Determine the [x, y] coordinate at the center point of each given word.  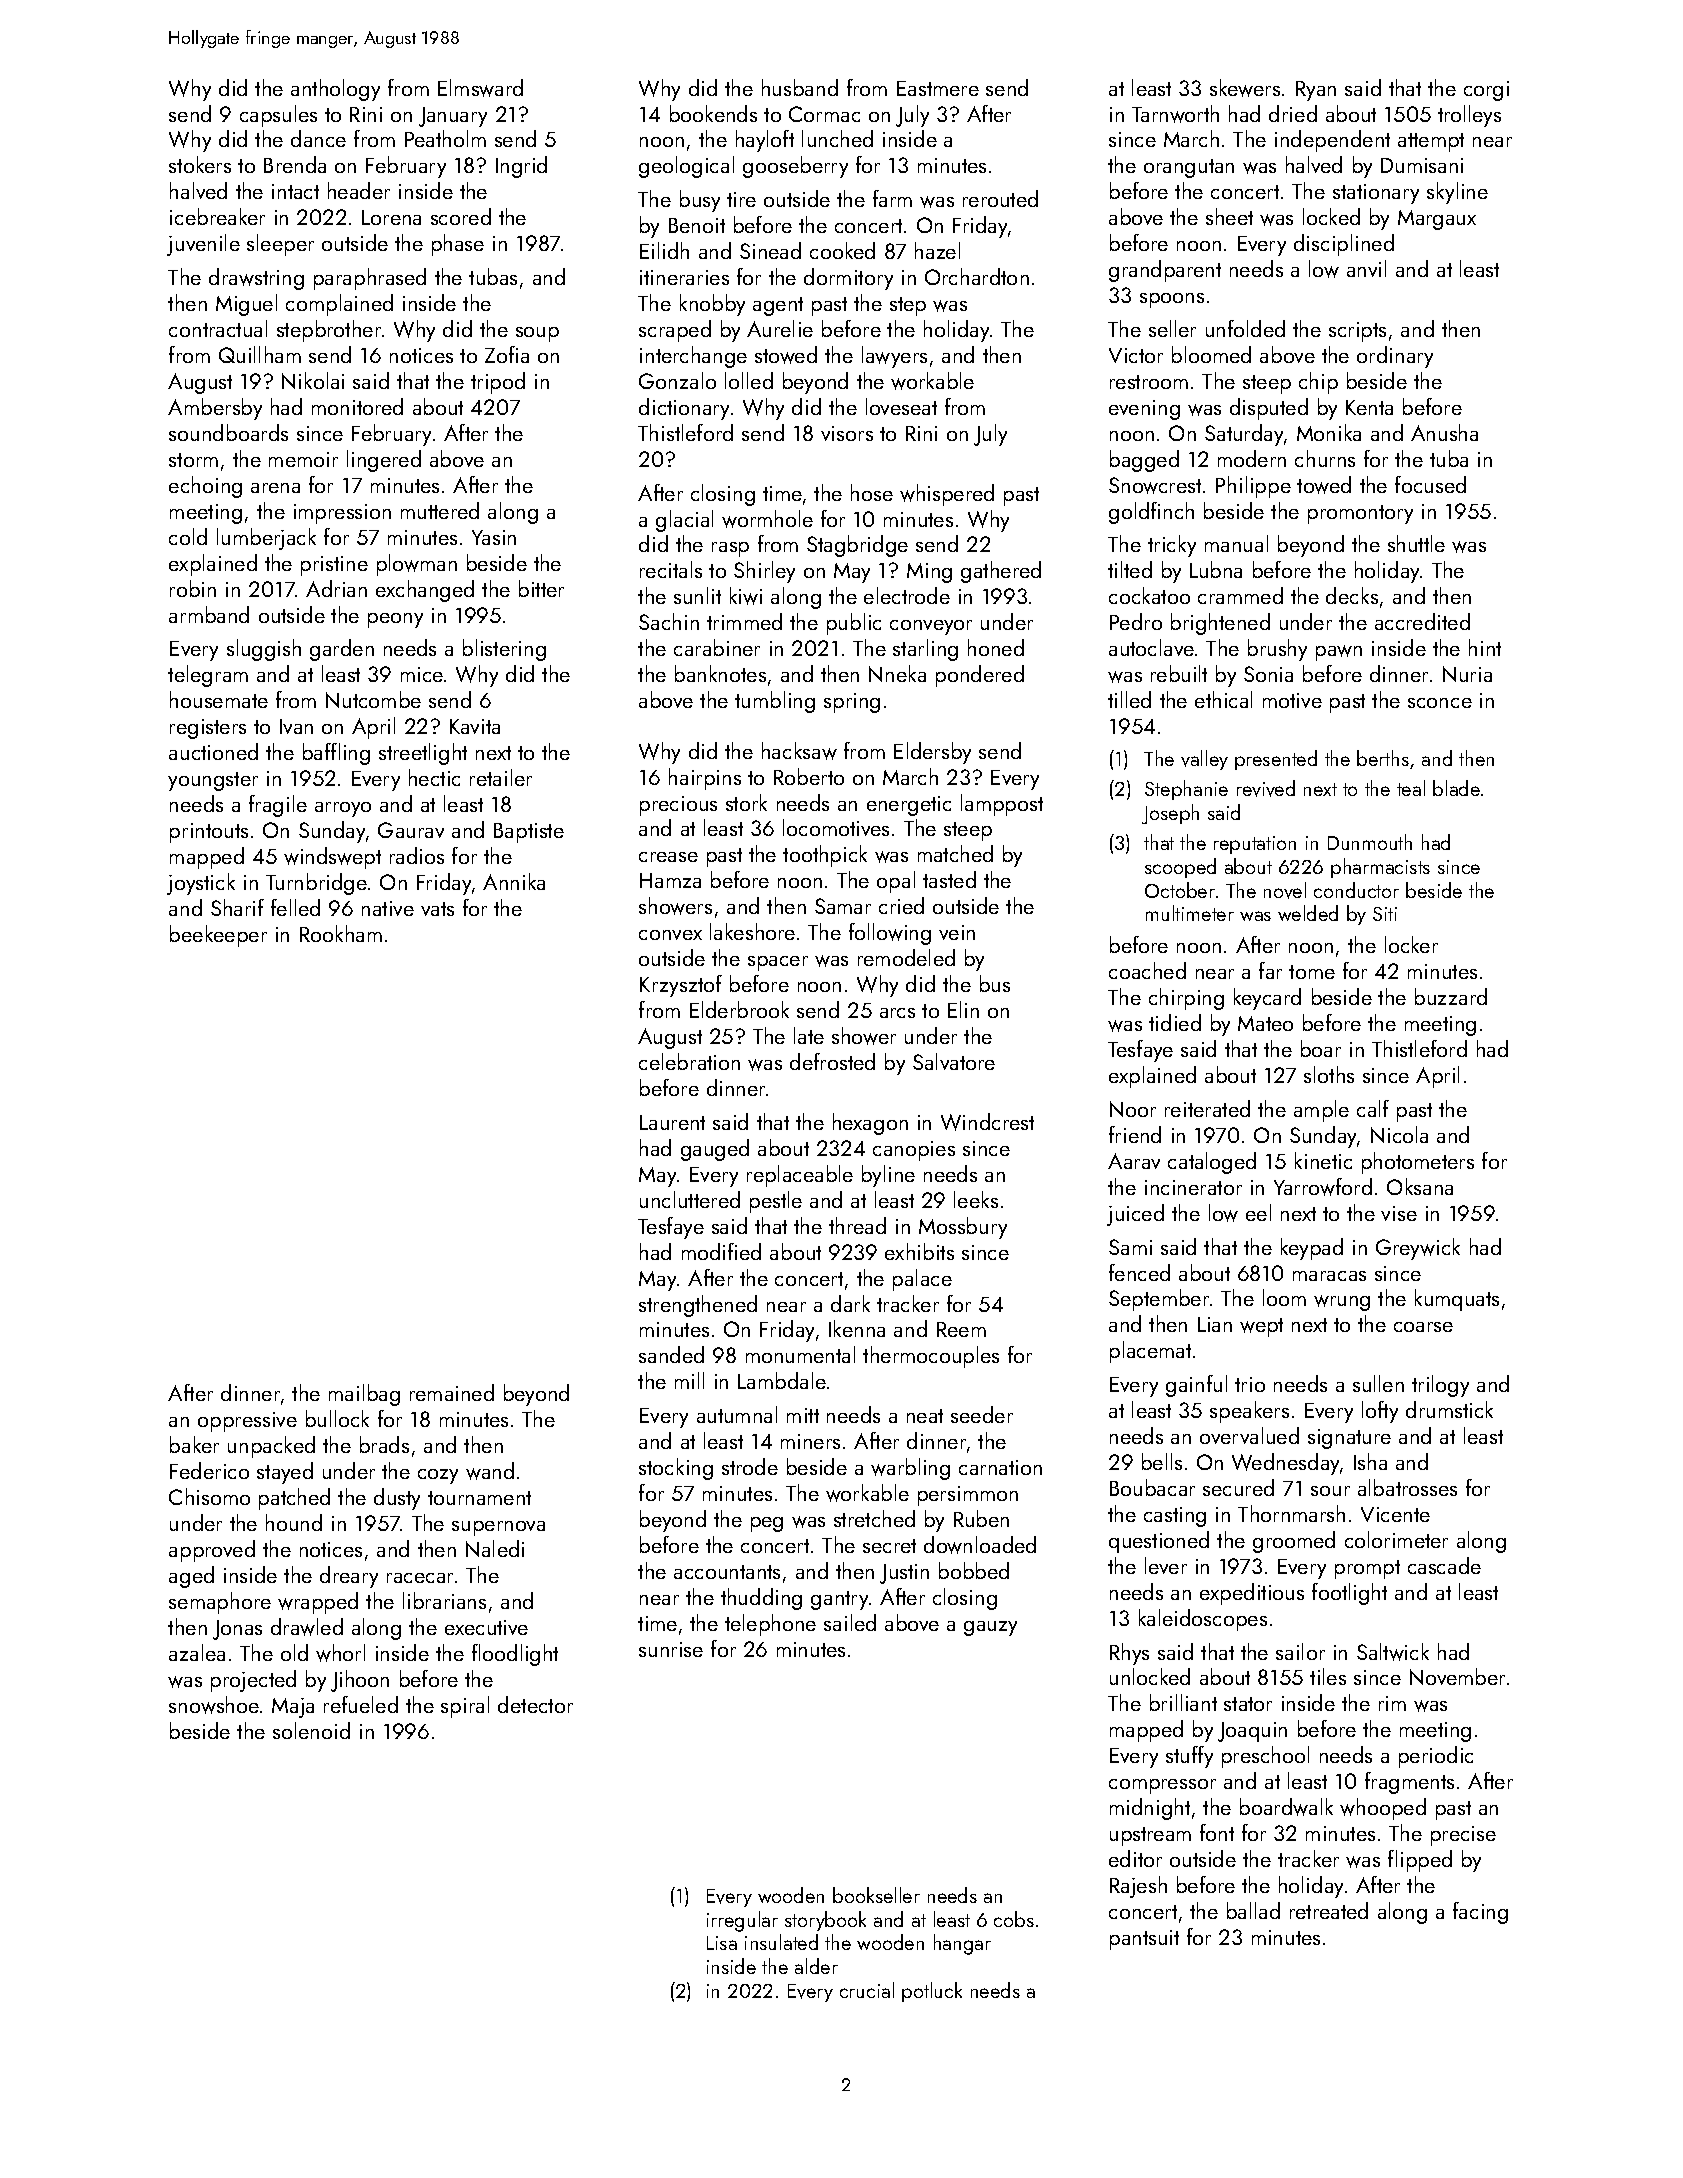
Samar [843, 906]
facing [1480, 1913]
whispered [947, 495]
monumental [800, 1354]
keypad [1312, 1249]
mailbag [364, 1395]
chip [1318, 383]
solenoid [311, 1730]
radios [417, 855]
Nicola [1399, 1134]
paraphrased [370, 279]
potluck [932, 1992]
